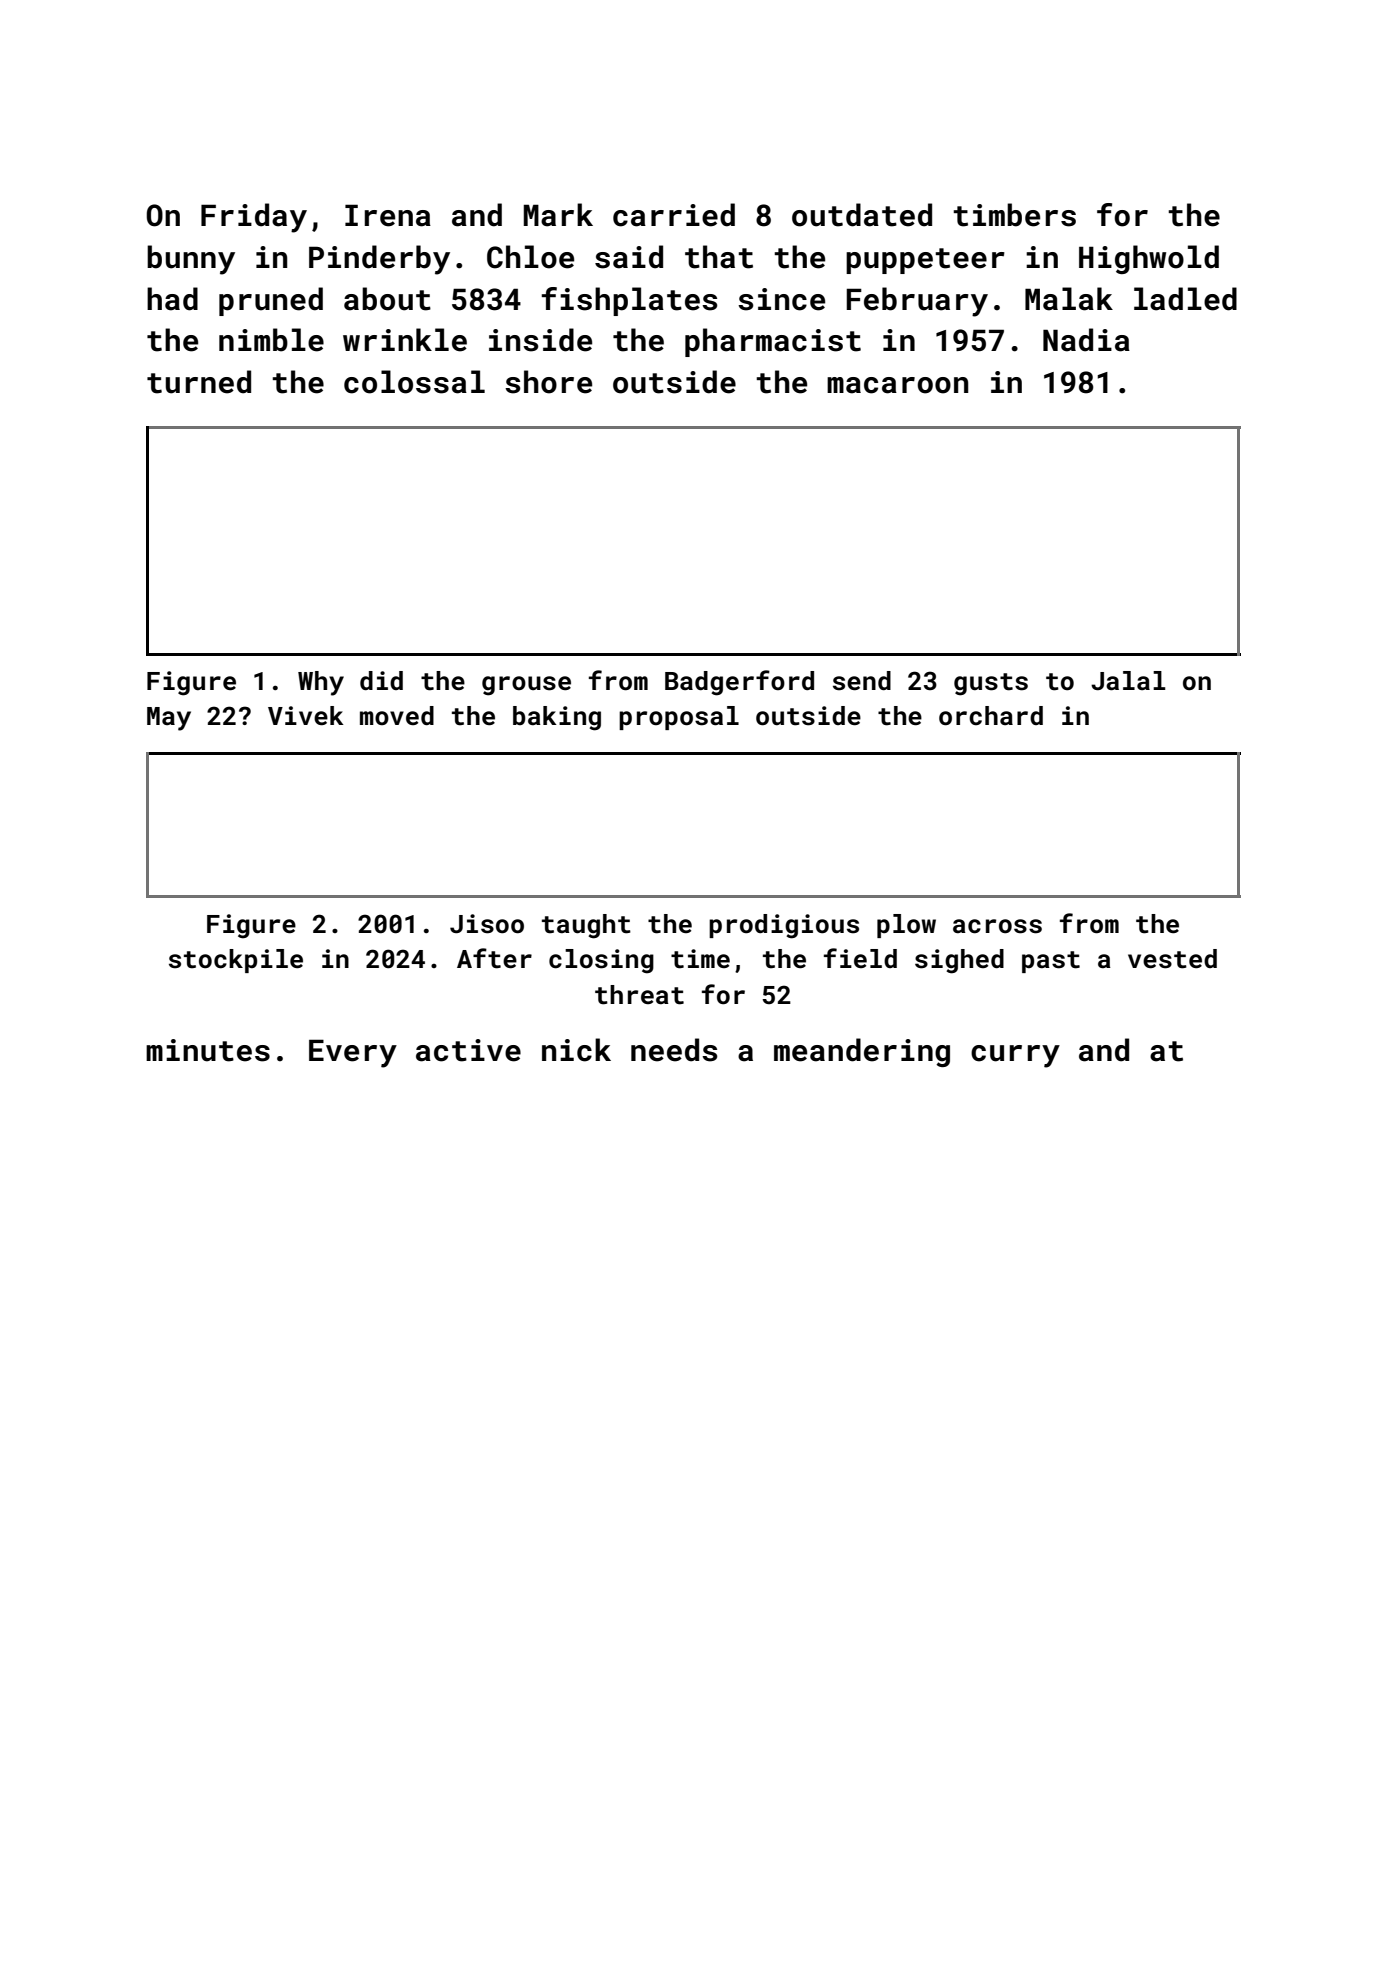 Image resolution: width=1386 pixels, height=1969 pixels. I want to click on send, so click(862, 681).
